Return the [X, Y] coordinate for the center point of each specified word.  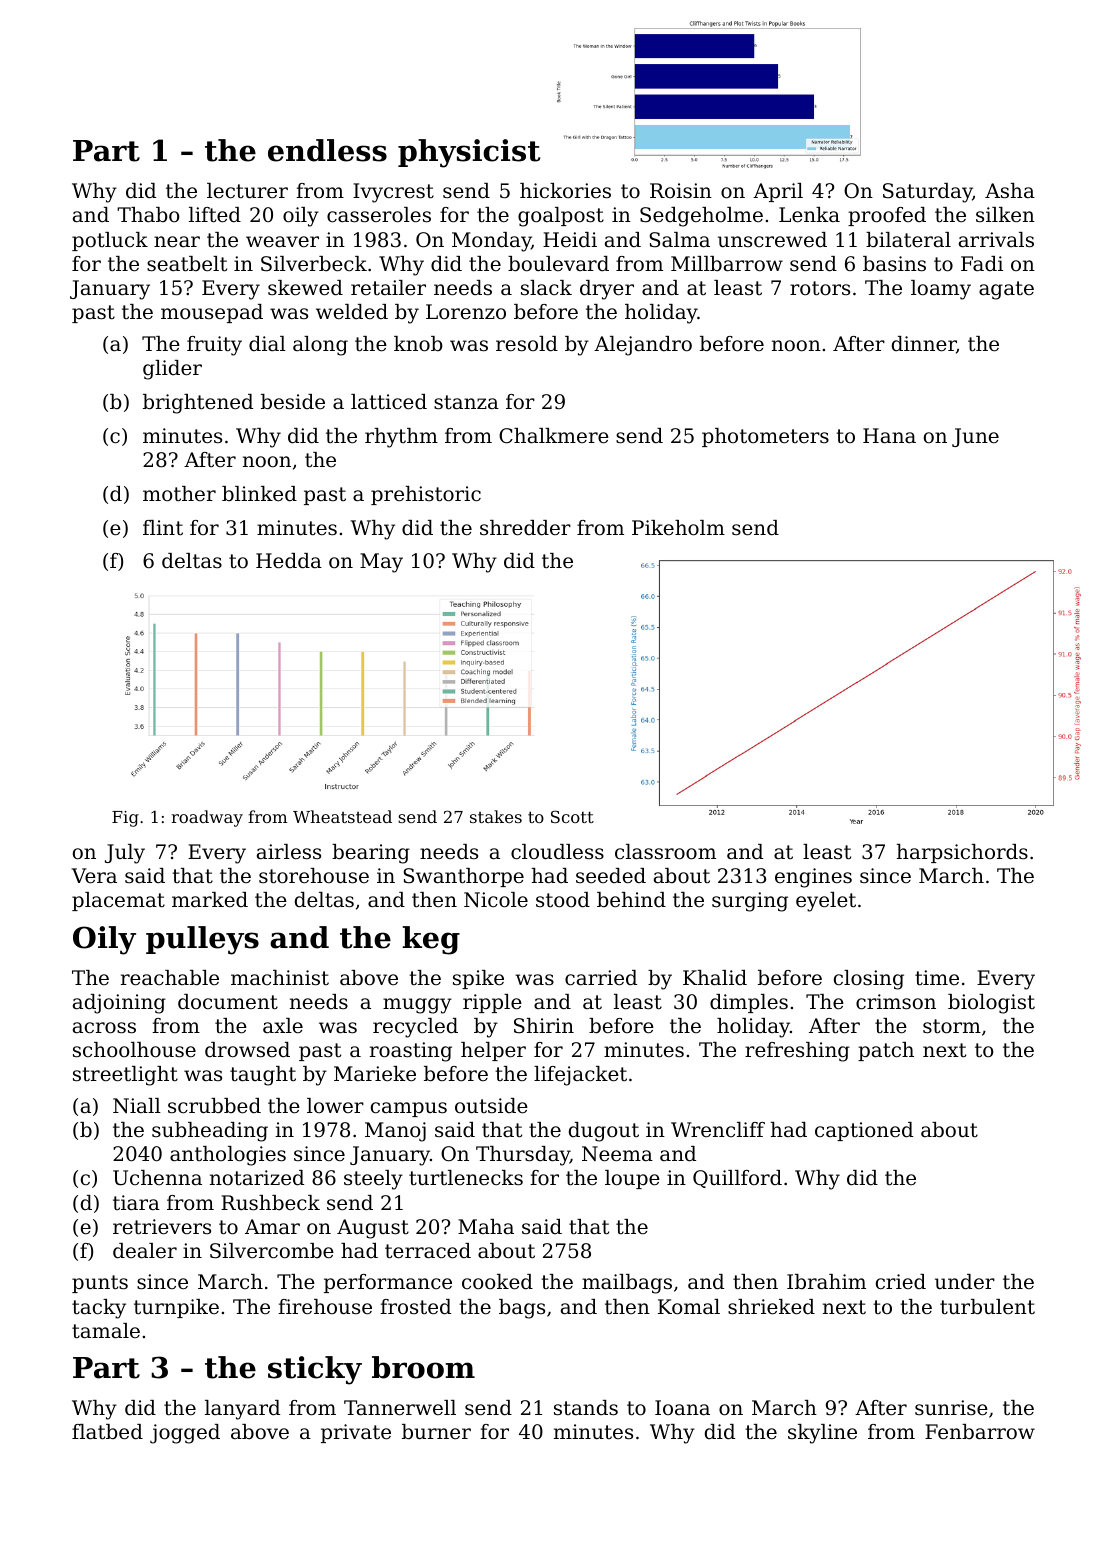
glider [172, 370]
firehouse [325, 1306]
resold [527, 344]
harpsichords [962, 853]
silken [1005, 214]
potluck [110, 241]
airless [289, 852]
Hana [889, 436]
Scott [572, 816]
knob [418, 344]
